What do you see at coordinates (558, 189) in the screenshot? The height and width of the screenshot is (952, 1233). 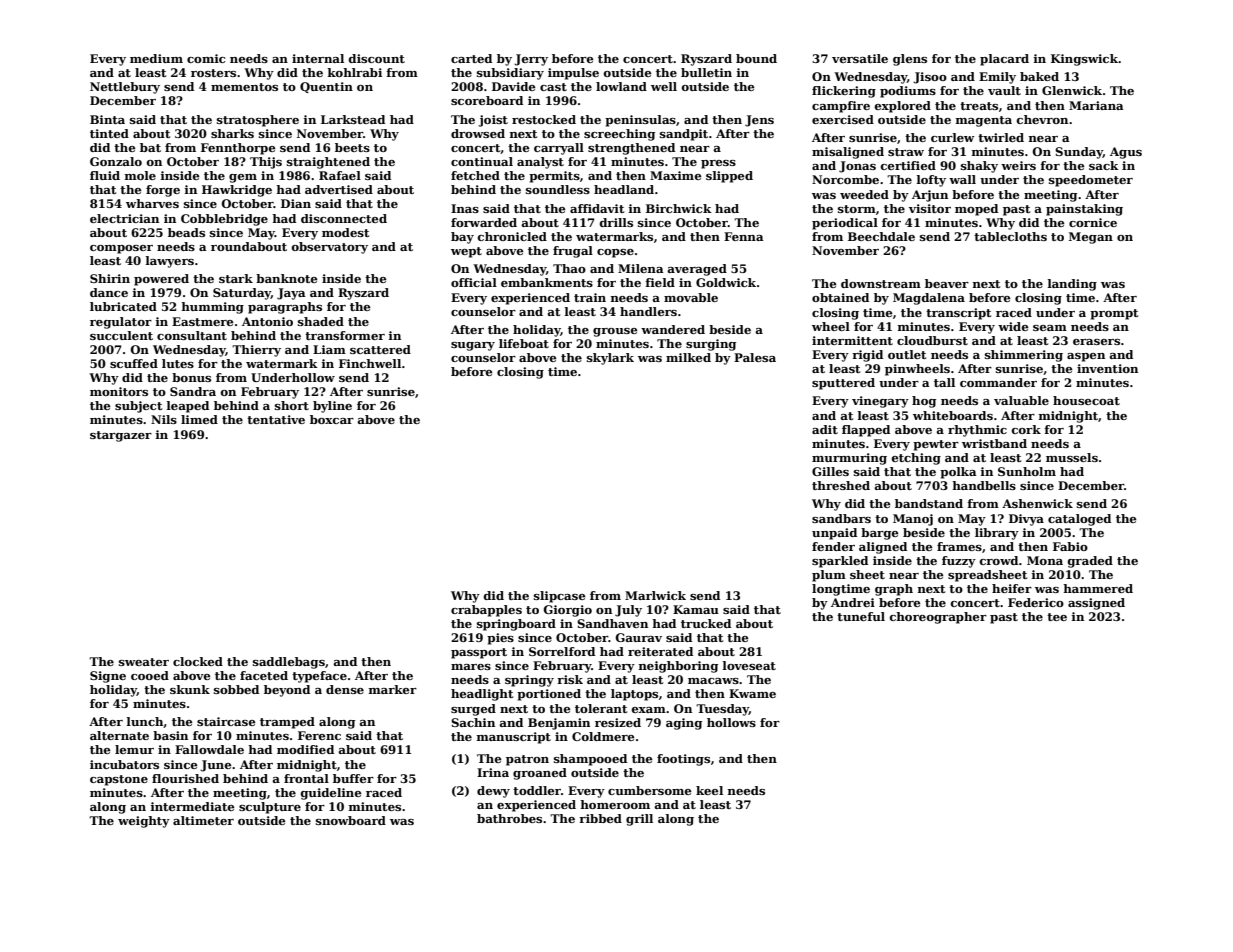 I see `soundless` at bounding box center [558, 189].
